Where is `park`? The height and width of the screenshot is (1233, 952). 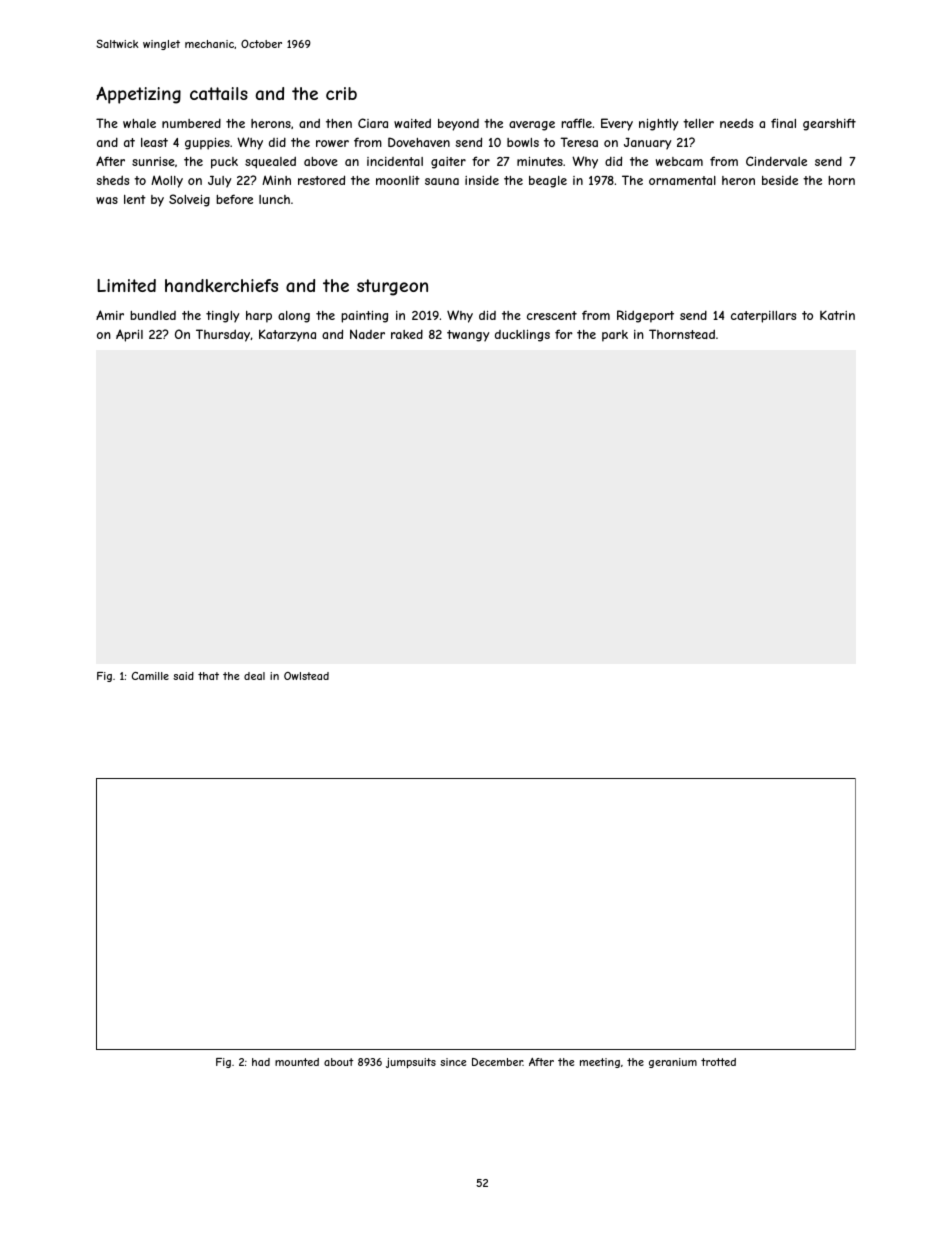
park is located at coordinates (615, 336).
